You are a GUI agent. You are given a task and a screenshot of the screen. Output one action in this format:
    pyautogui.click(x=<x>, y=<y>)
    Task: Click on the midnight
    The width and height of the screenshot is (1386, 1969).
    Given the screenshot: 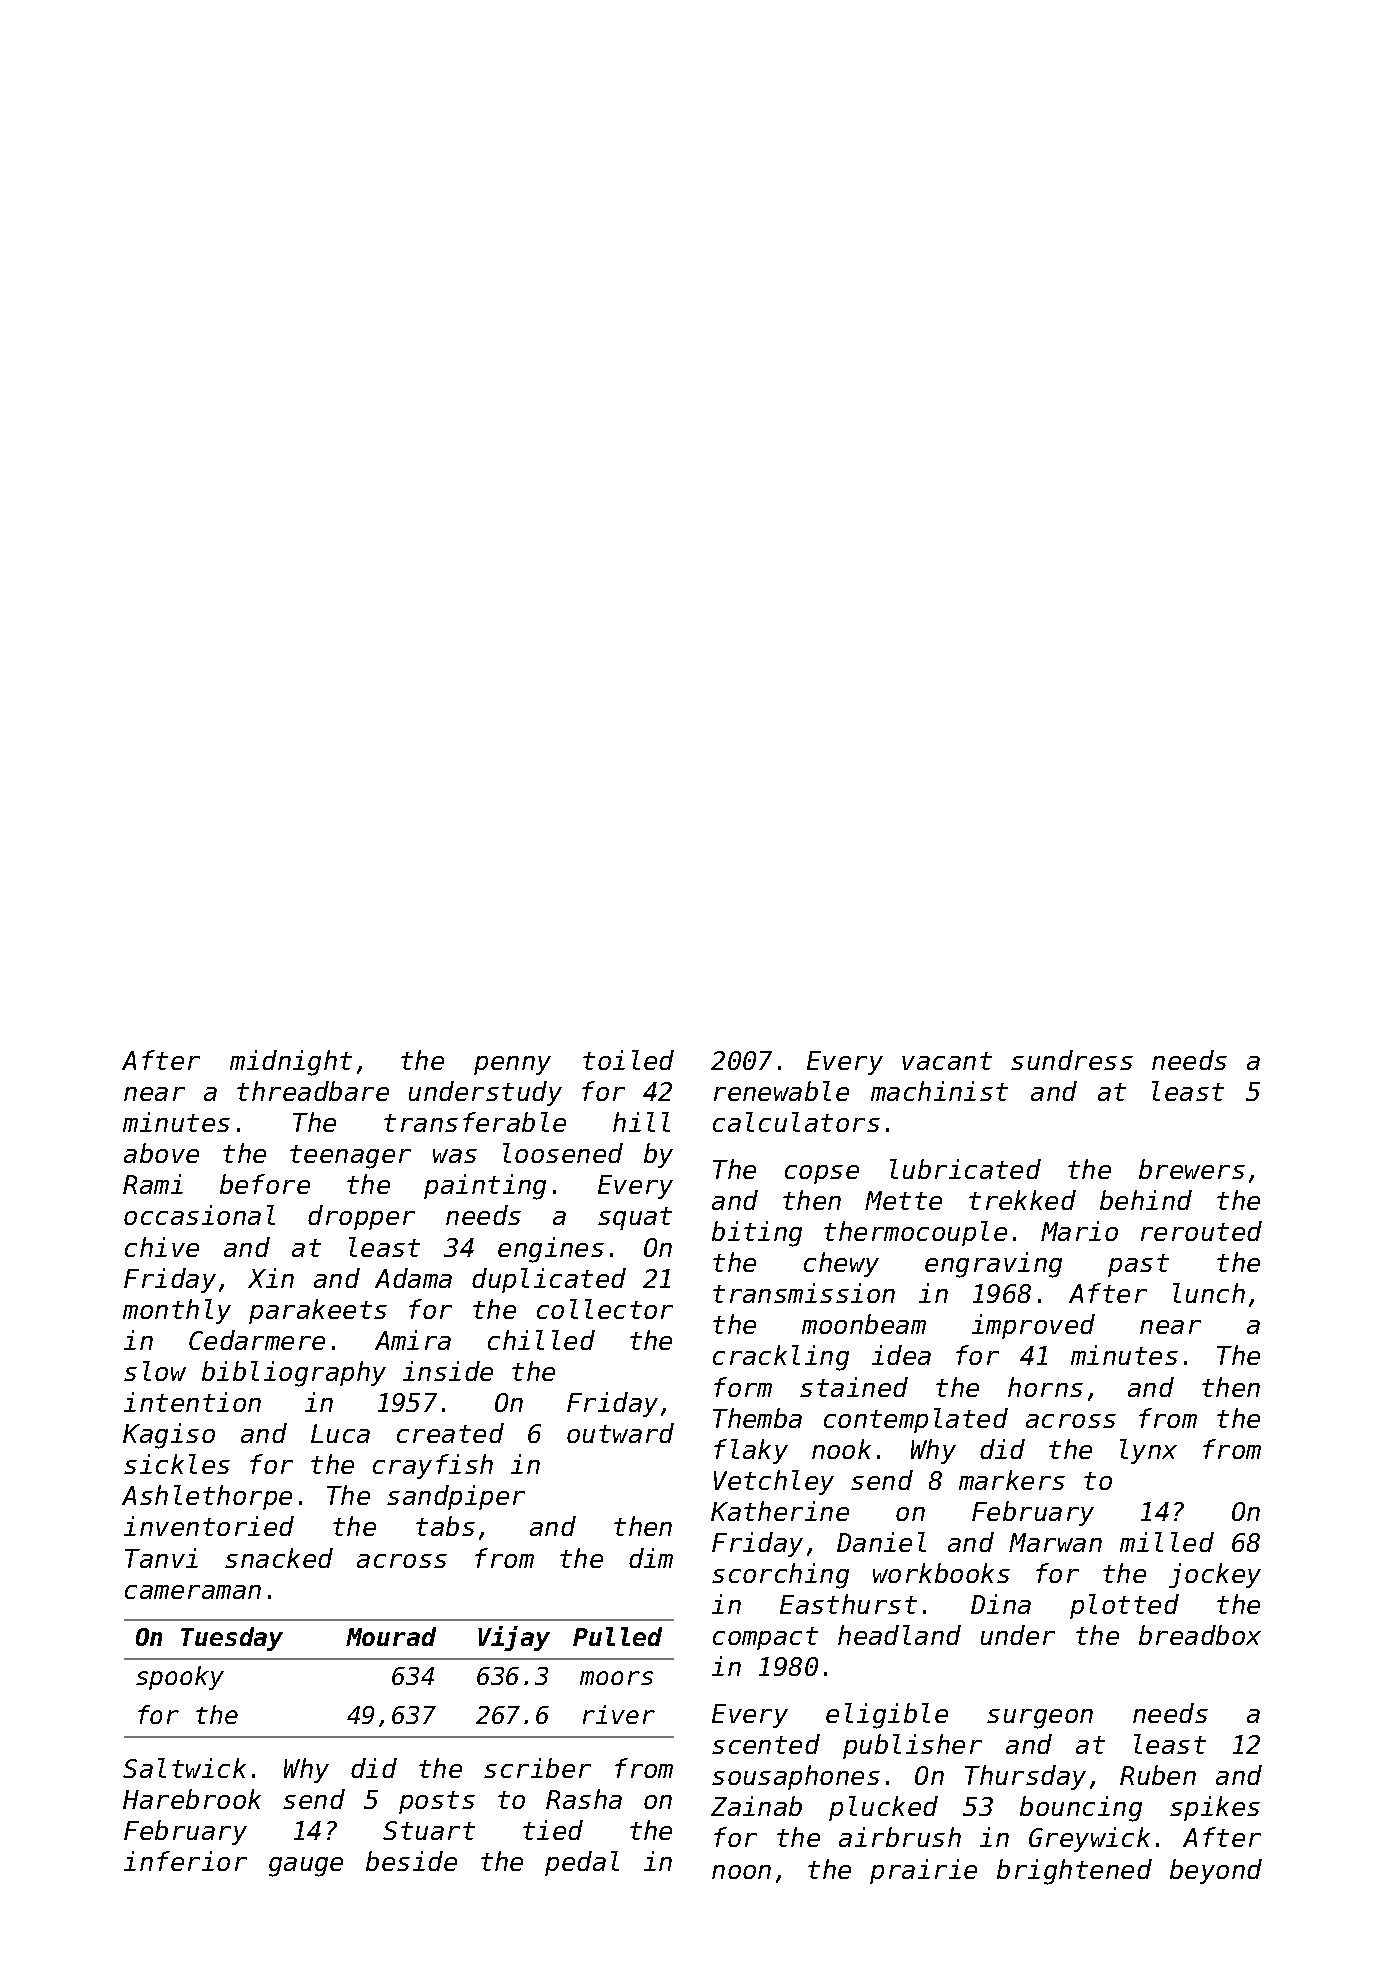 What is the action you would take?
    pyautogui.click(x=291, y=1063)
